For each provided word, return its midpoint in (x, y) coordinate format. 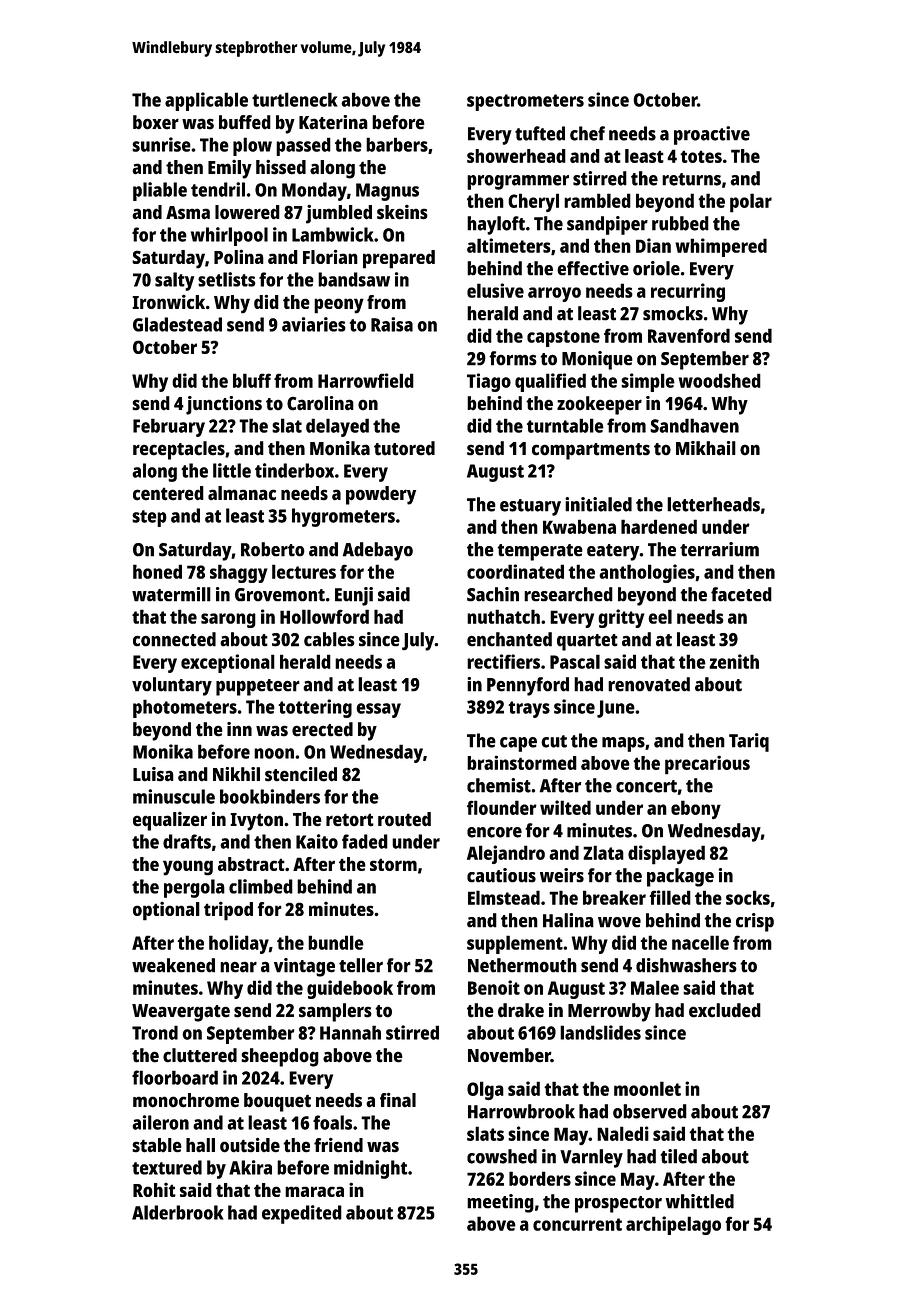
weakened (173, 965)
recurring (688, 292)
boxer (156, 122)
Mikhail (706, 448)
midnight (370, 1169)
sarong (228, 620)
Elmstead (504, 897)
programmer (518, 182)
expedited (302, 1214)
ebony (696, 809)
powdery (381, 495)
